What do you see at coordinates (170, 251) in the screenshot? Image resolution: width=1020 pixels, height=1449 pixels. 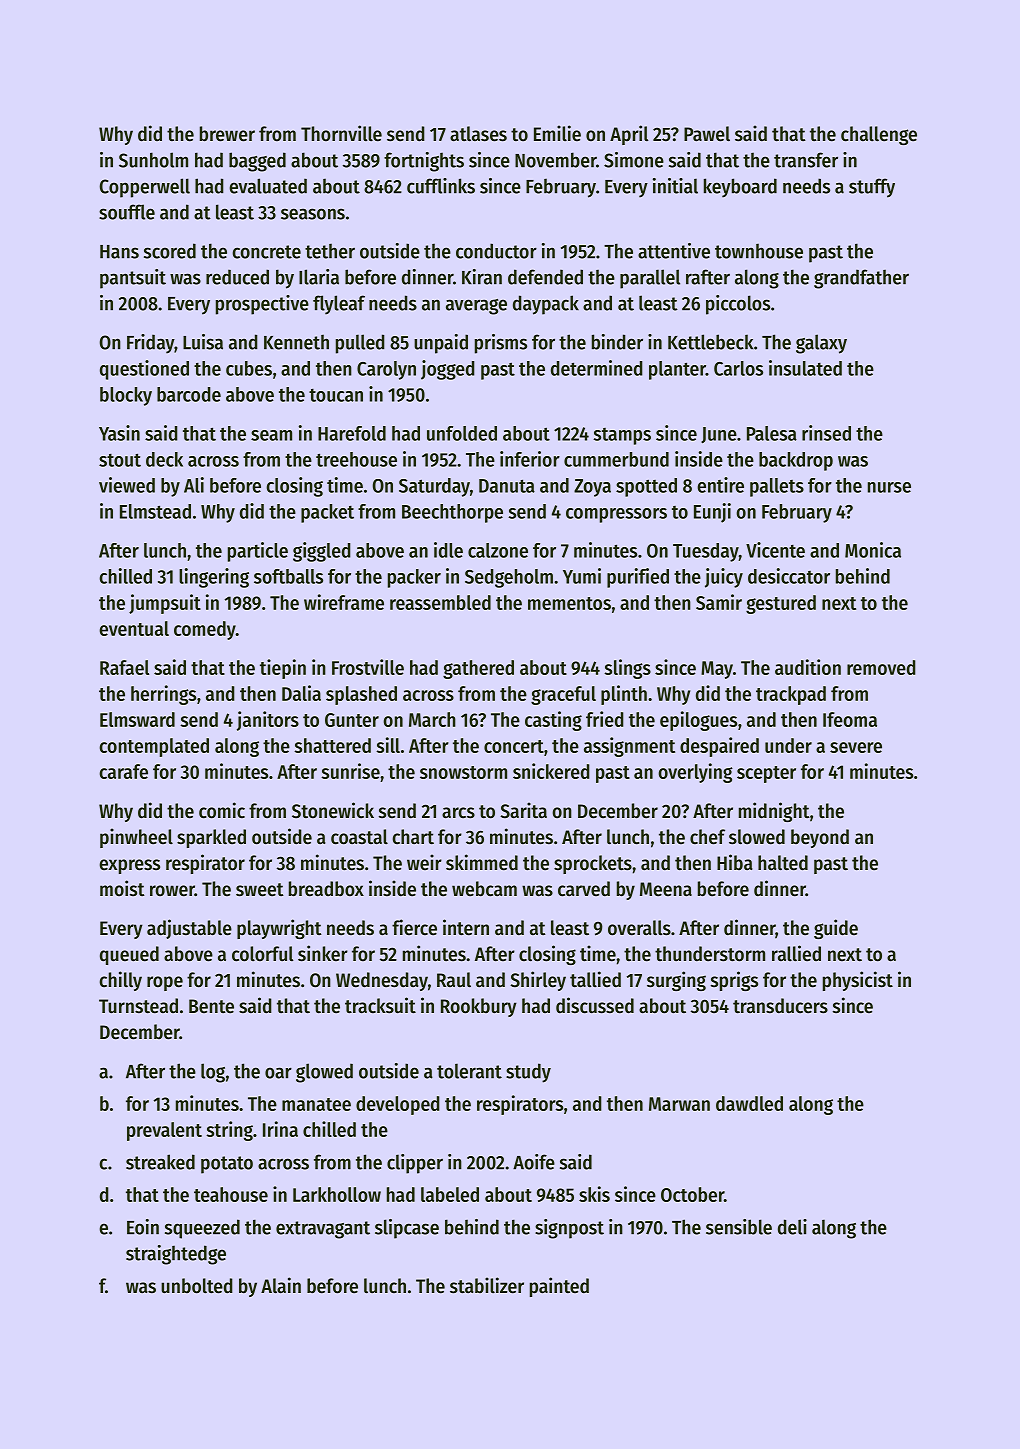 I see `scored` at bounding box center [170, 251].
